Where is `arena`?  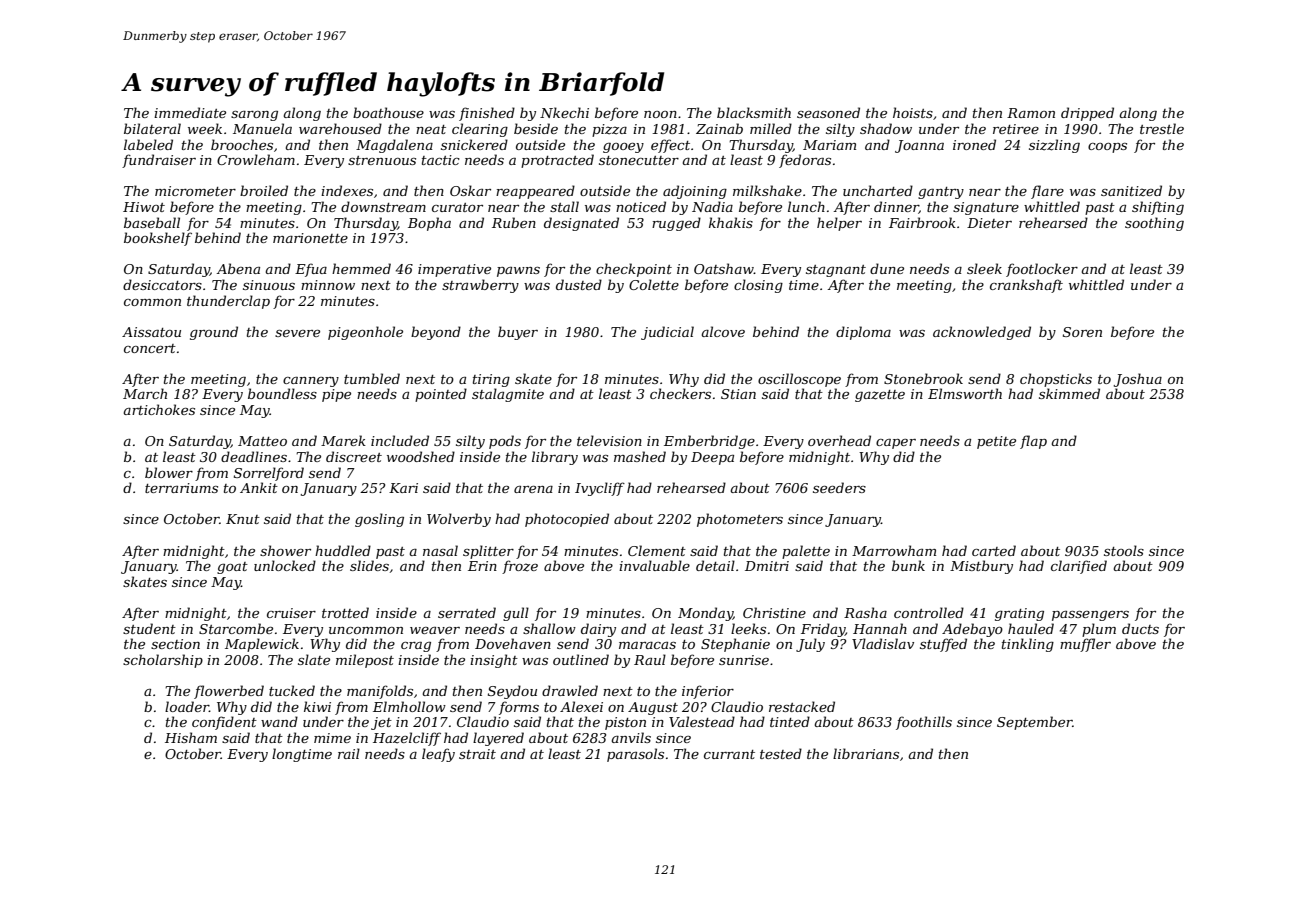 arena is located at coordinates (533, 489).
